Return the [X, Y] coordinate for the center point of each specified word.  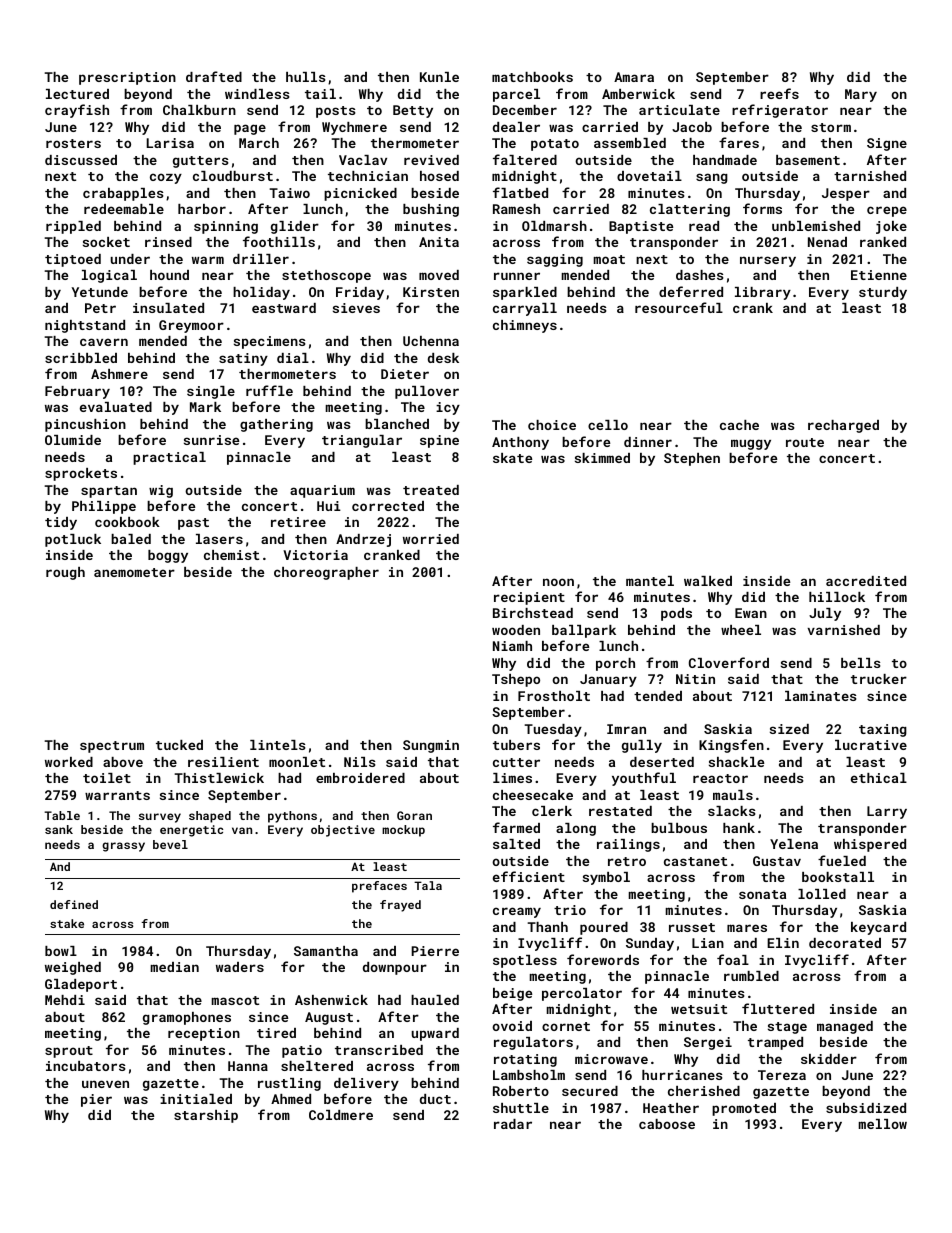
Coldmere [341, 1115]
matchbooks [532, 77]
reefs [779, 93]
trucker [879, 679]
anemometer [134, 572]
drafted [214, 76]
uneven [105, 1084]
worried [431, 539]
